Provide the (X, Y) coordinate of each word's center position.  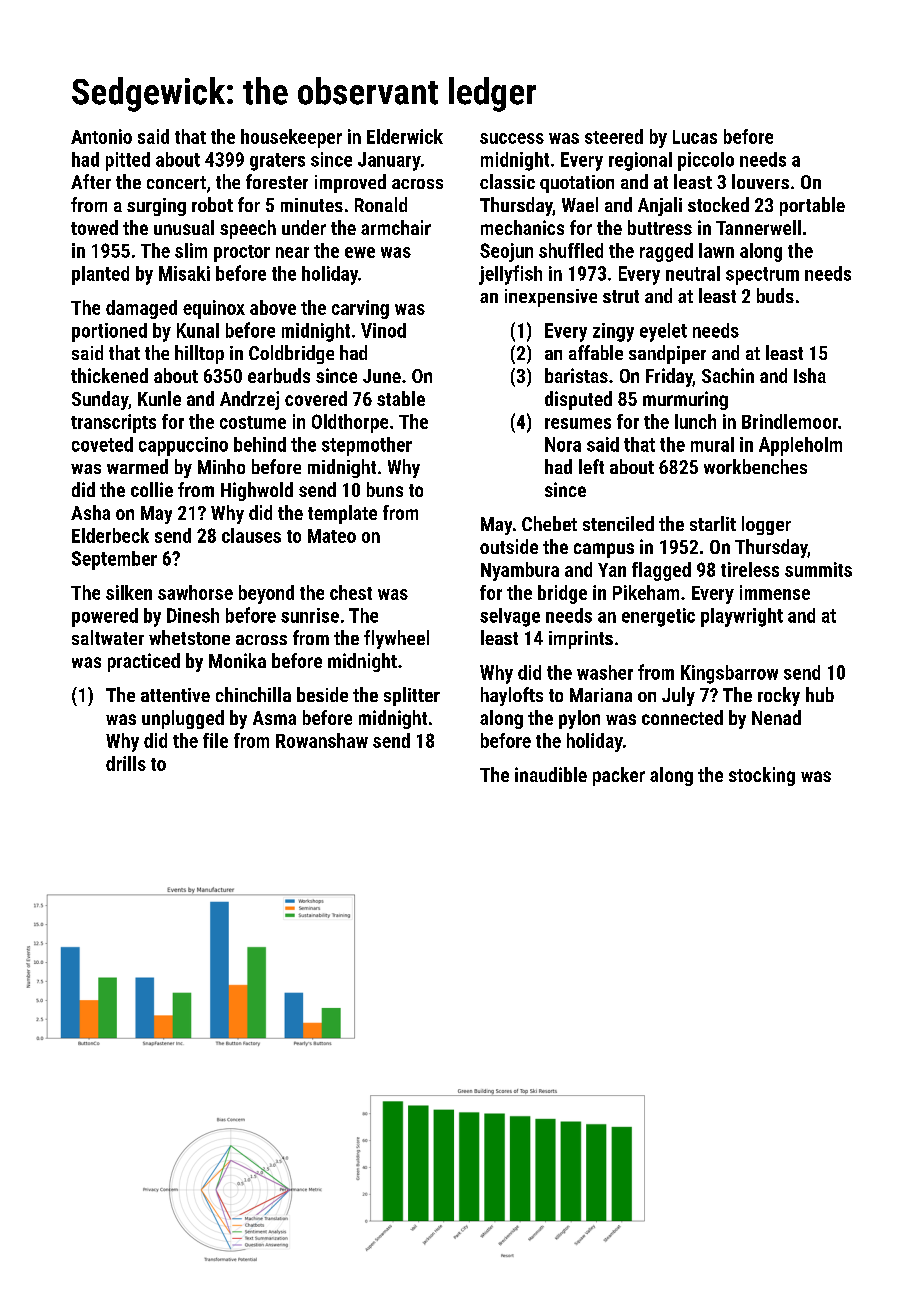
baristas (576, 375)
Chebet (549, 523)
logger (766, 525)
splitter (412, 696)
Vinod (383, 330)
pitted (128, 161)
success (512, 138)
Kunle (159, 398)
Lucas (695, 137)
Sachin (728, 375)
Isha (810, 375)
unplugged (183, 719)
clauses (251, 535)
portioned (109, 332)
